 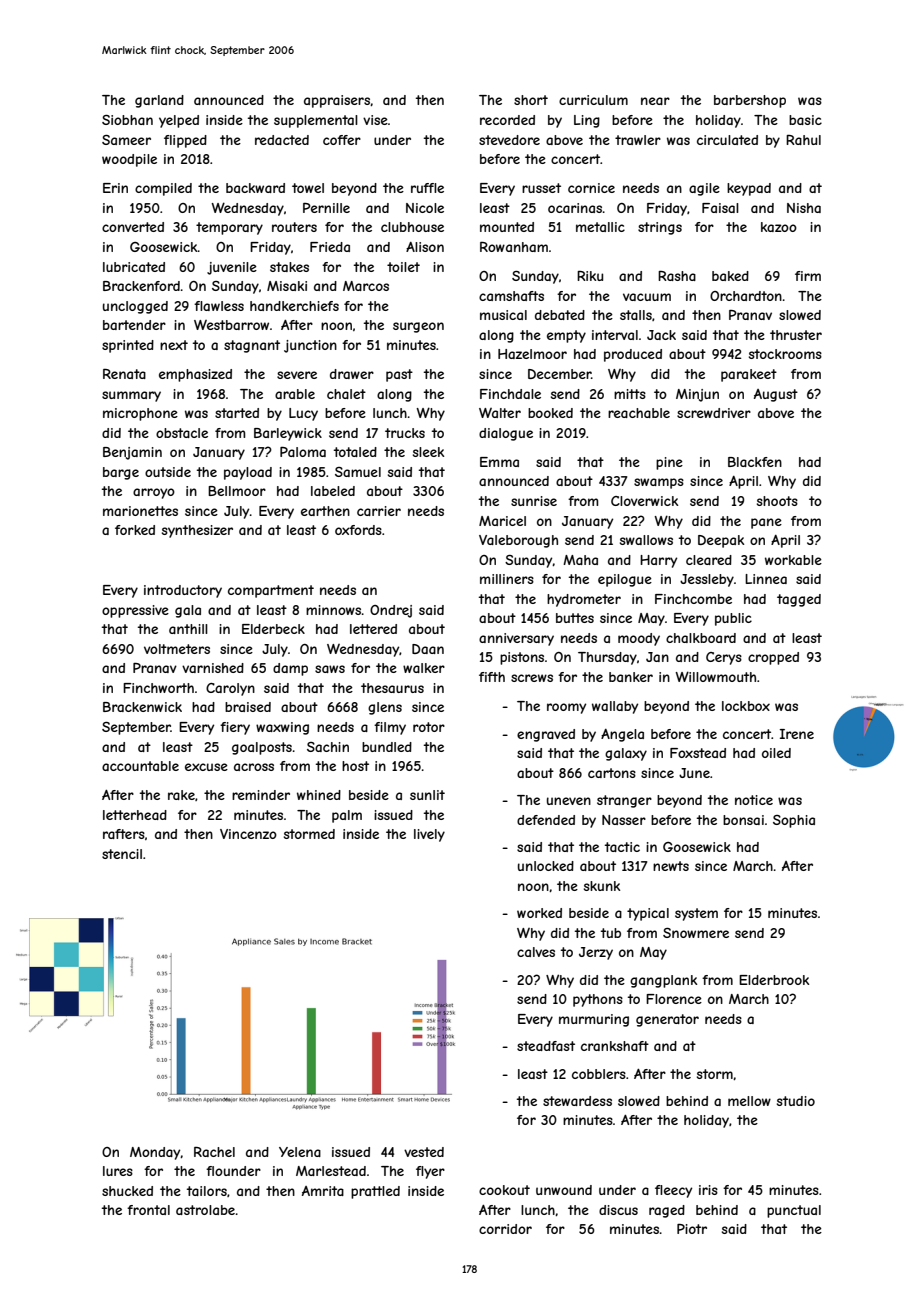 I want to click on temporary, so click(x=229, y=228).
